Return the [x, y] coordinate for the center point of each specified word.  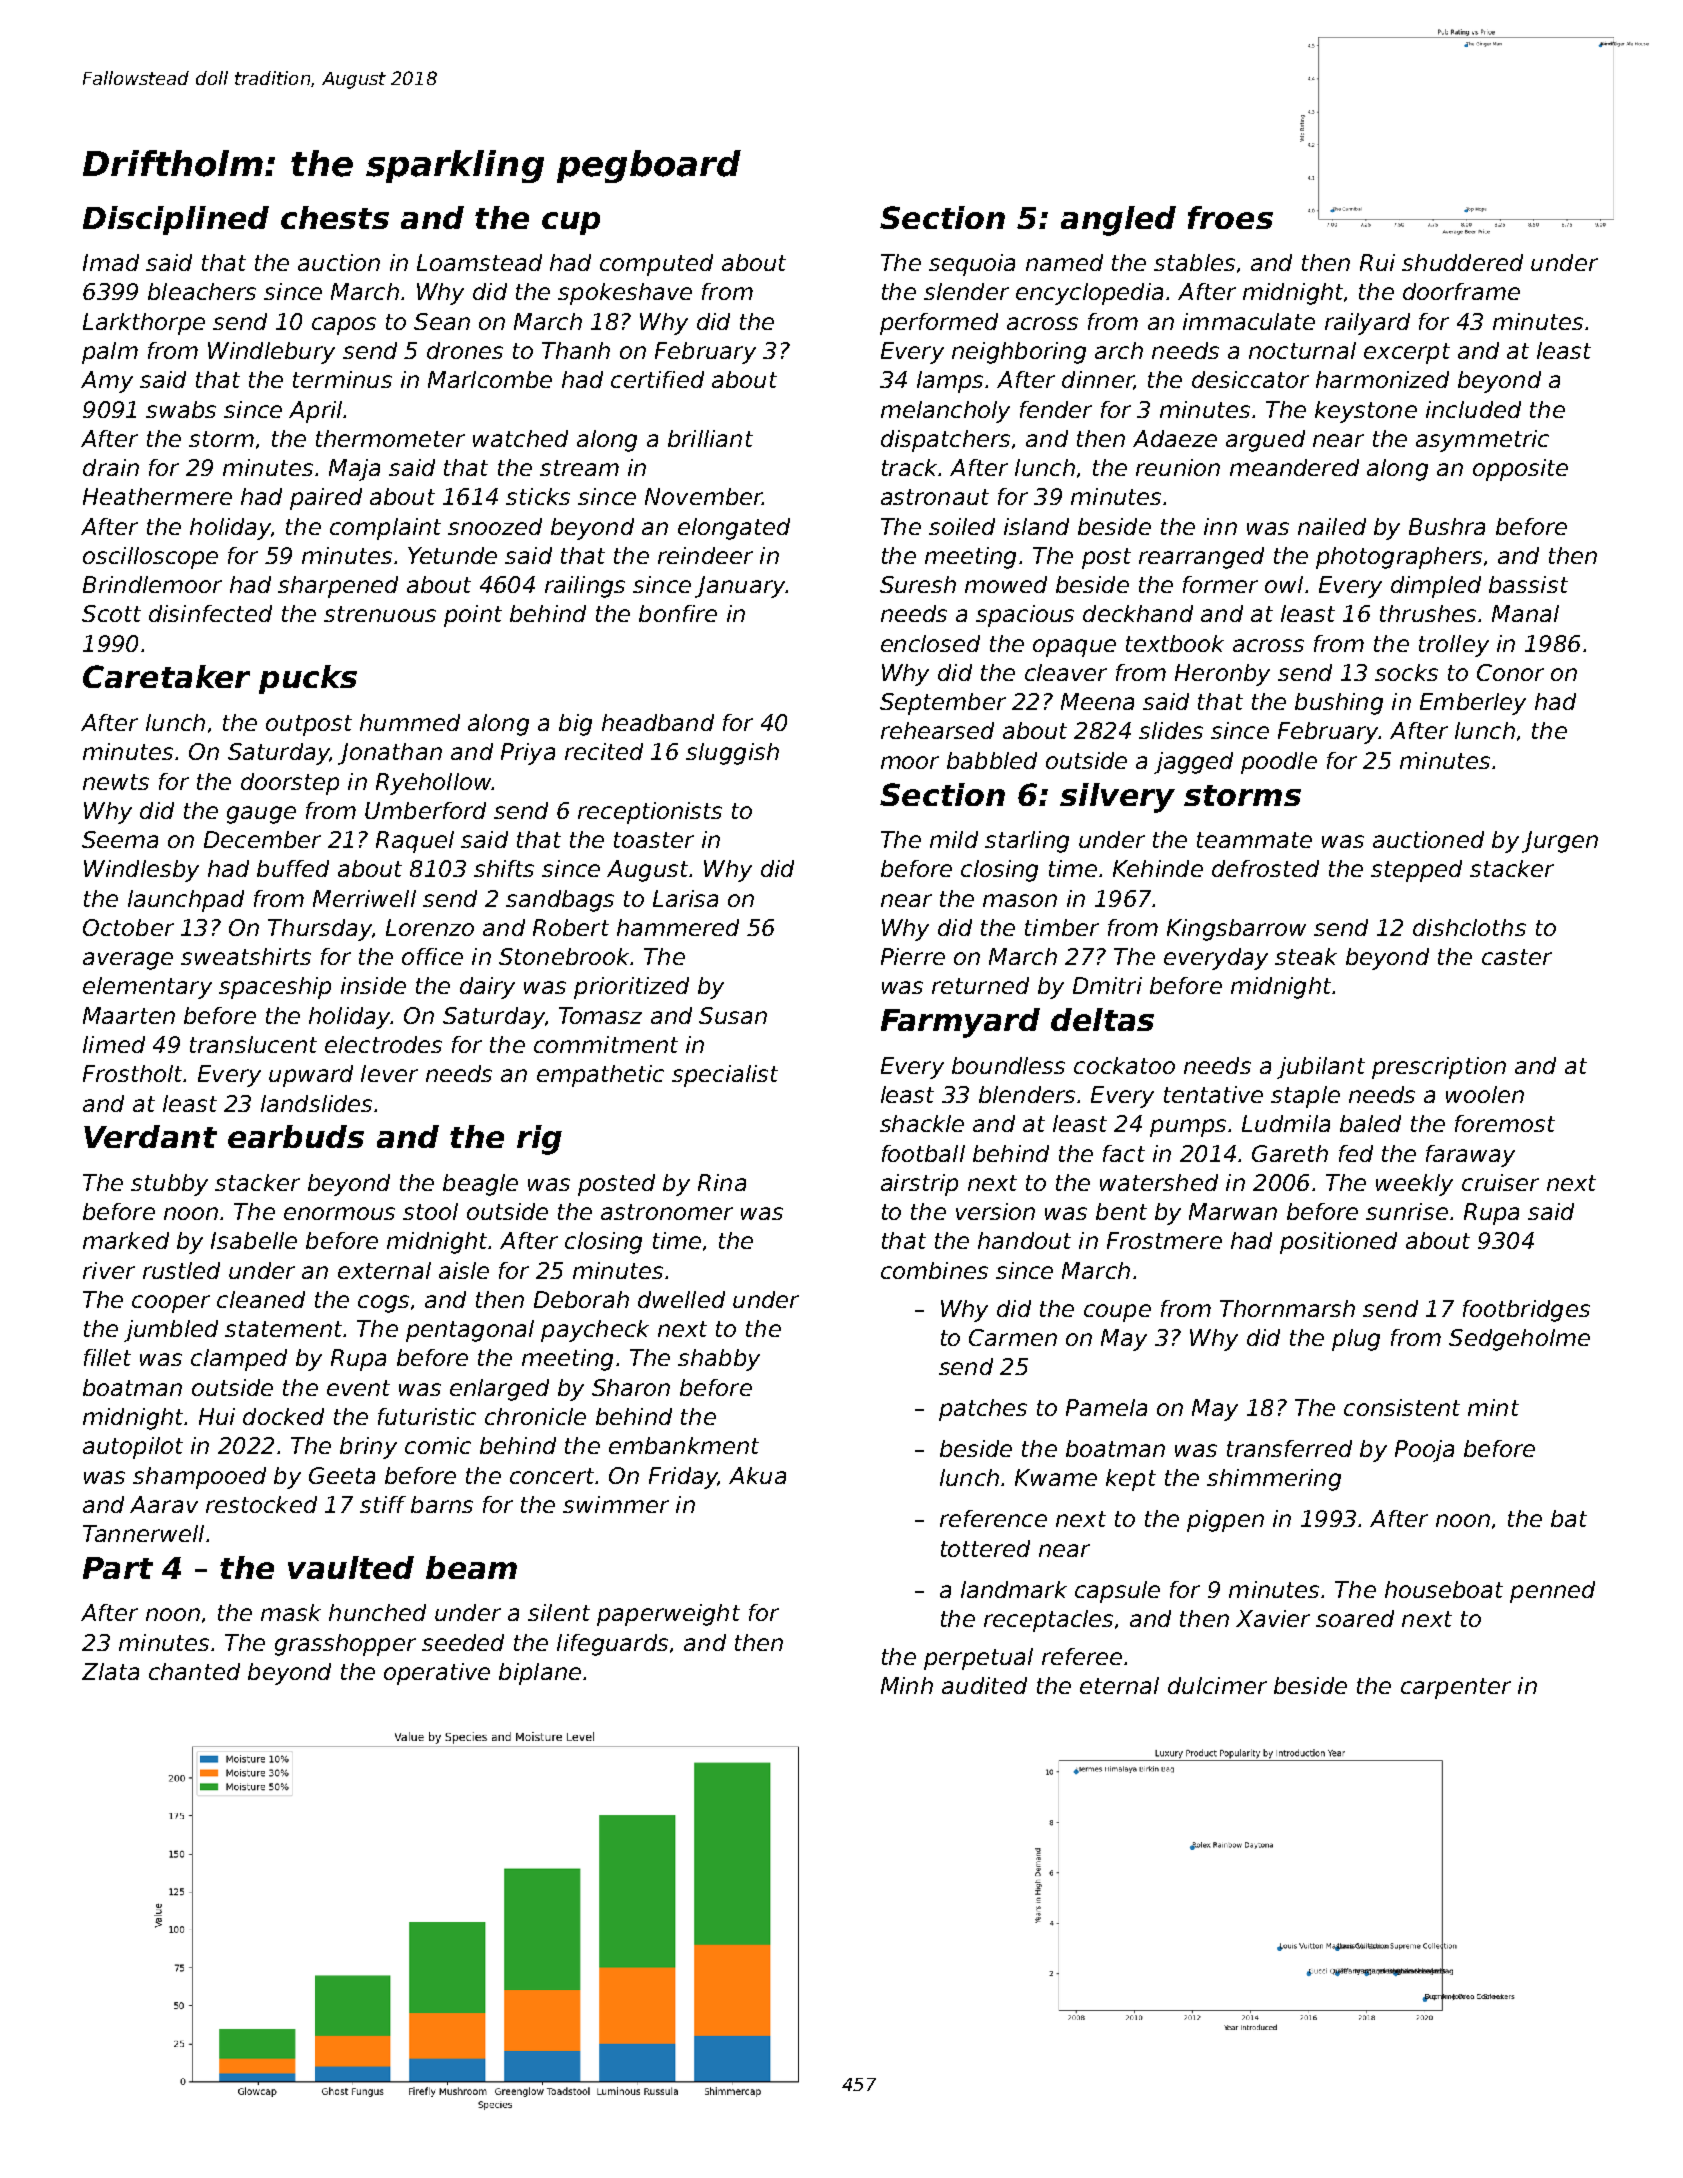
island [1036, 526]
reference [993, 1518]
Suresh [918, 584]
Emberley [1473, 704]
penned [1552, 1592]
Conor [1510, 672]
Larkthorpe [144, 324]
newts [116, 782]
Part [118, 1568]
